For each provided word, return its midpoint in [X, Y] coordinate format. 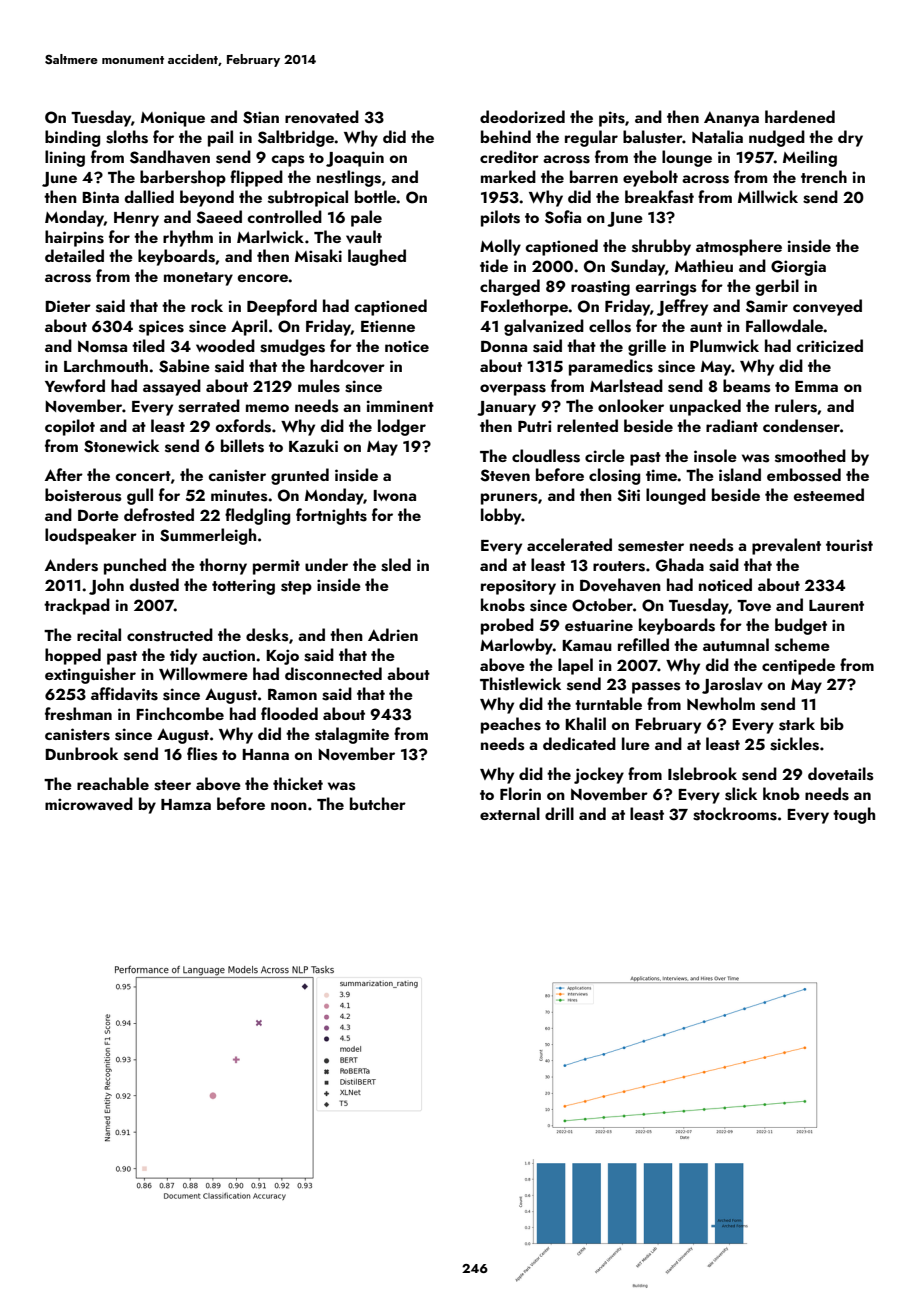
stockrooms [735, 814]
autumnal [736, 644]
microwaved [89, 804]
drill [559, 813]
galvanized [544, 327]
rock [207, 305]
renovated [322, 117]
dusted [154, 585]
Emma [816, 386]
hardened [800, 116]
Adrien [393, 634]
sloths [127, 137]
